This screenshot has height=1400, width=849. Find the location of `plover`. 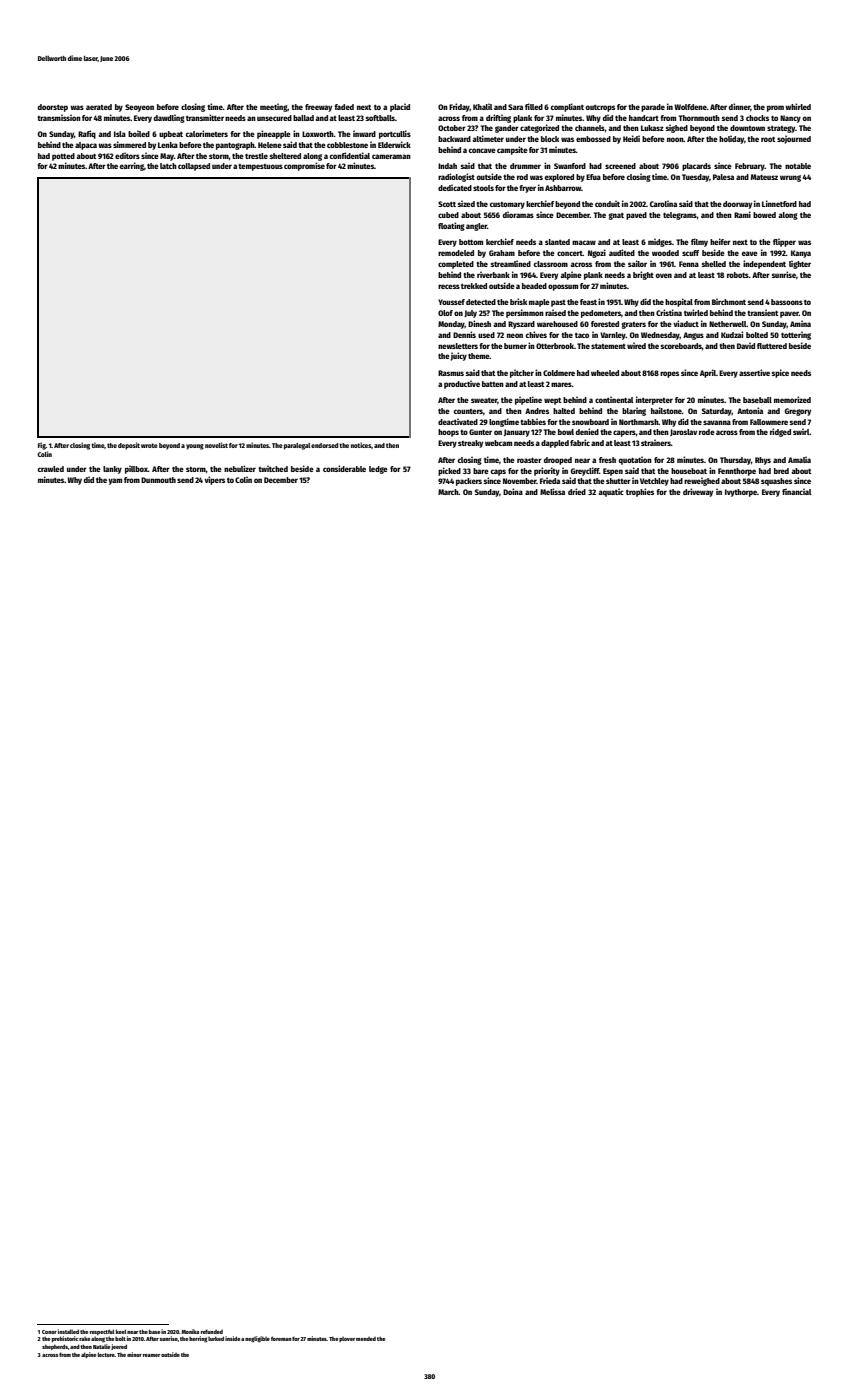

plover is located at coordinates (347, 1339).
